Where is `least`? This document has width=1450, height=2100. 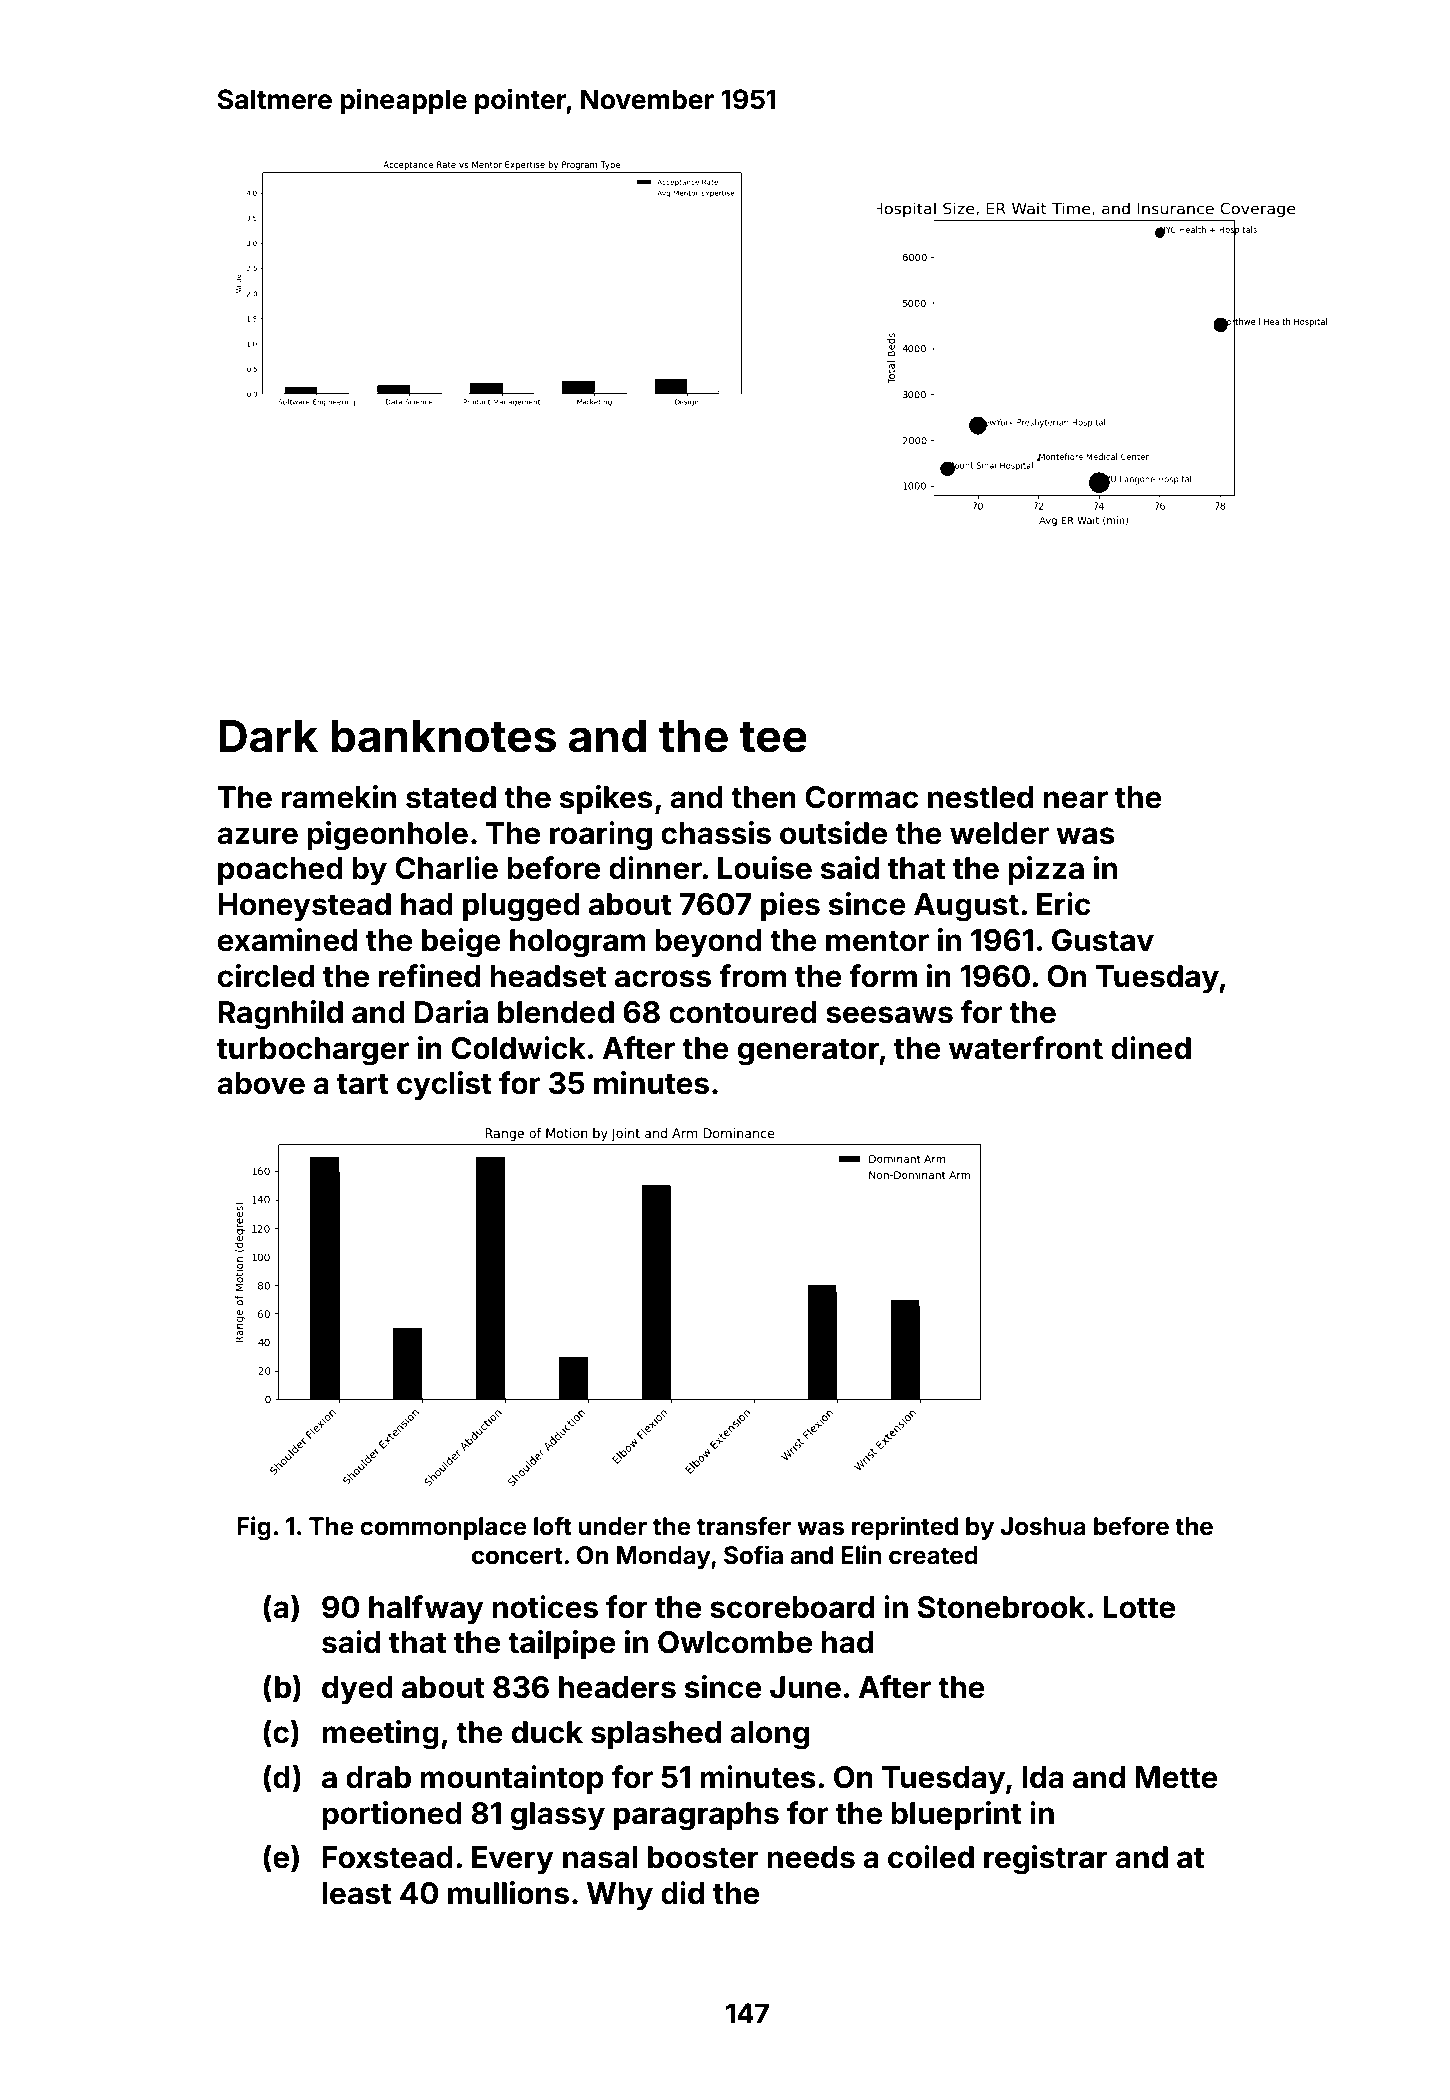
least is located at coordinates (357, 1893).
